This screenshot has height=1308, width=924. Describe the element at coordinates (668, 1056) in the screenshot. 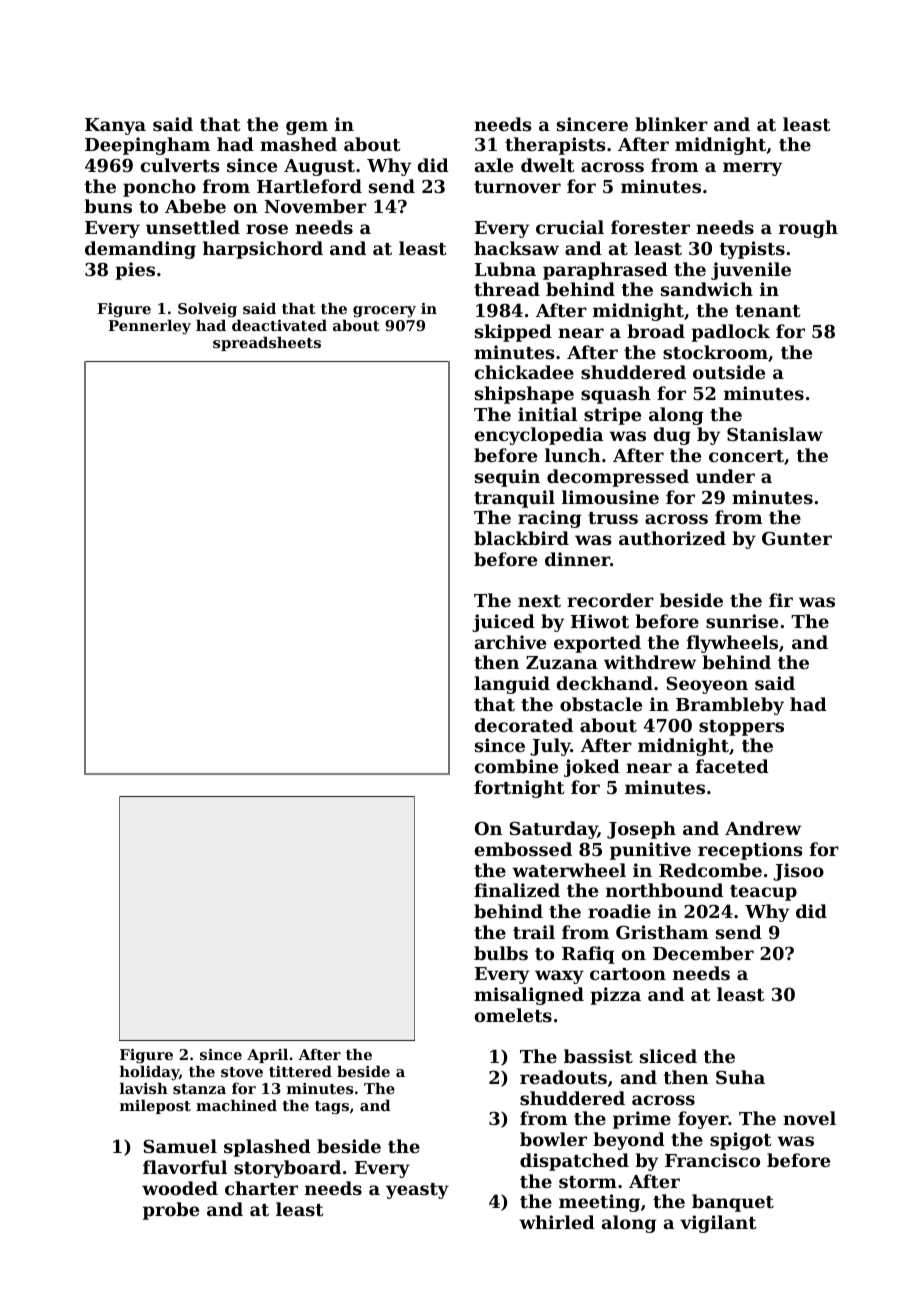

I see `sliced` at that location.
